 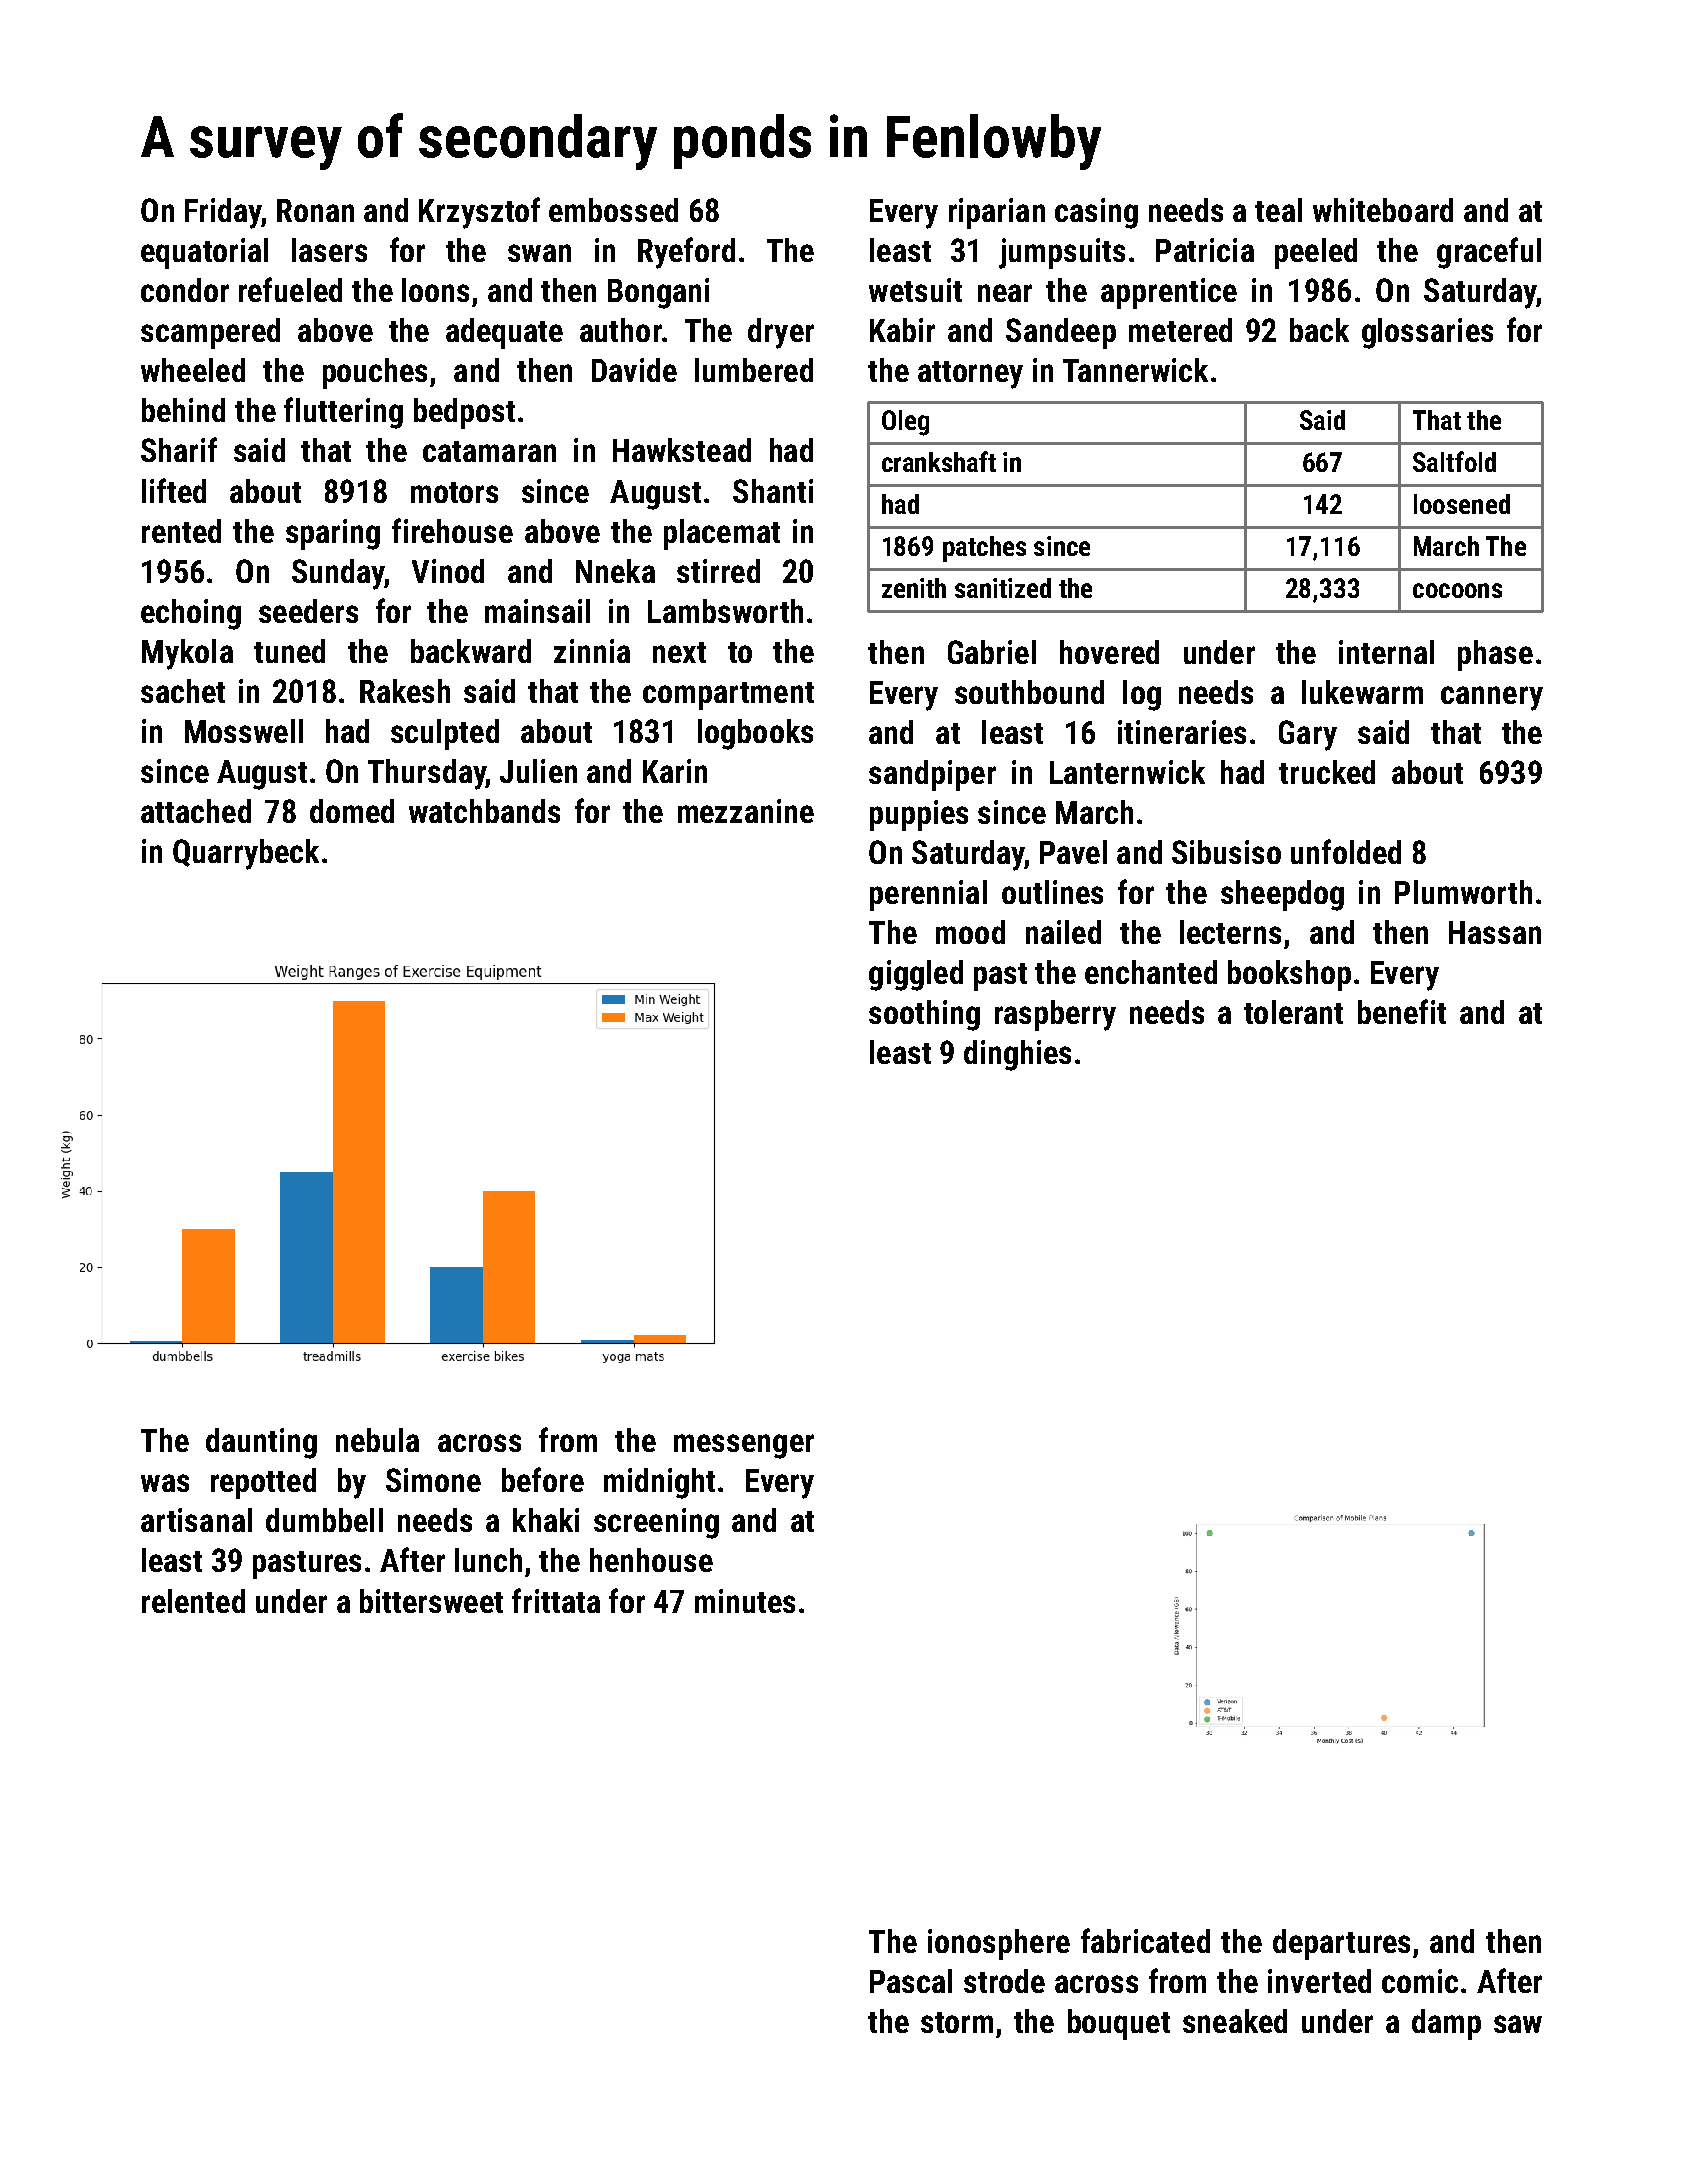 What do you see at coordinates (999, 1944) in the screenshot?
I see `ionosphere` at bounding box center [999, 1944].
